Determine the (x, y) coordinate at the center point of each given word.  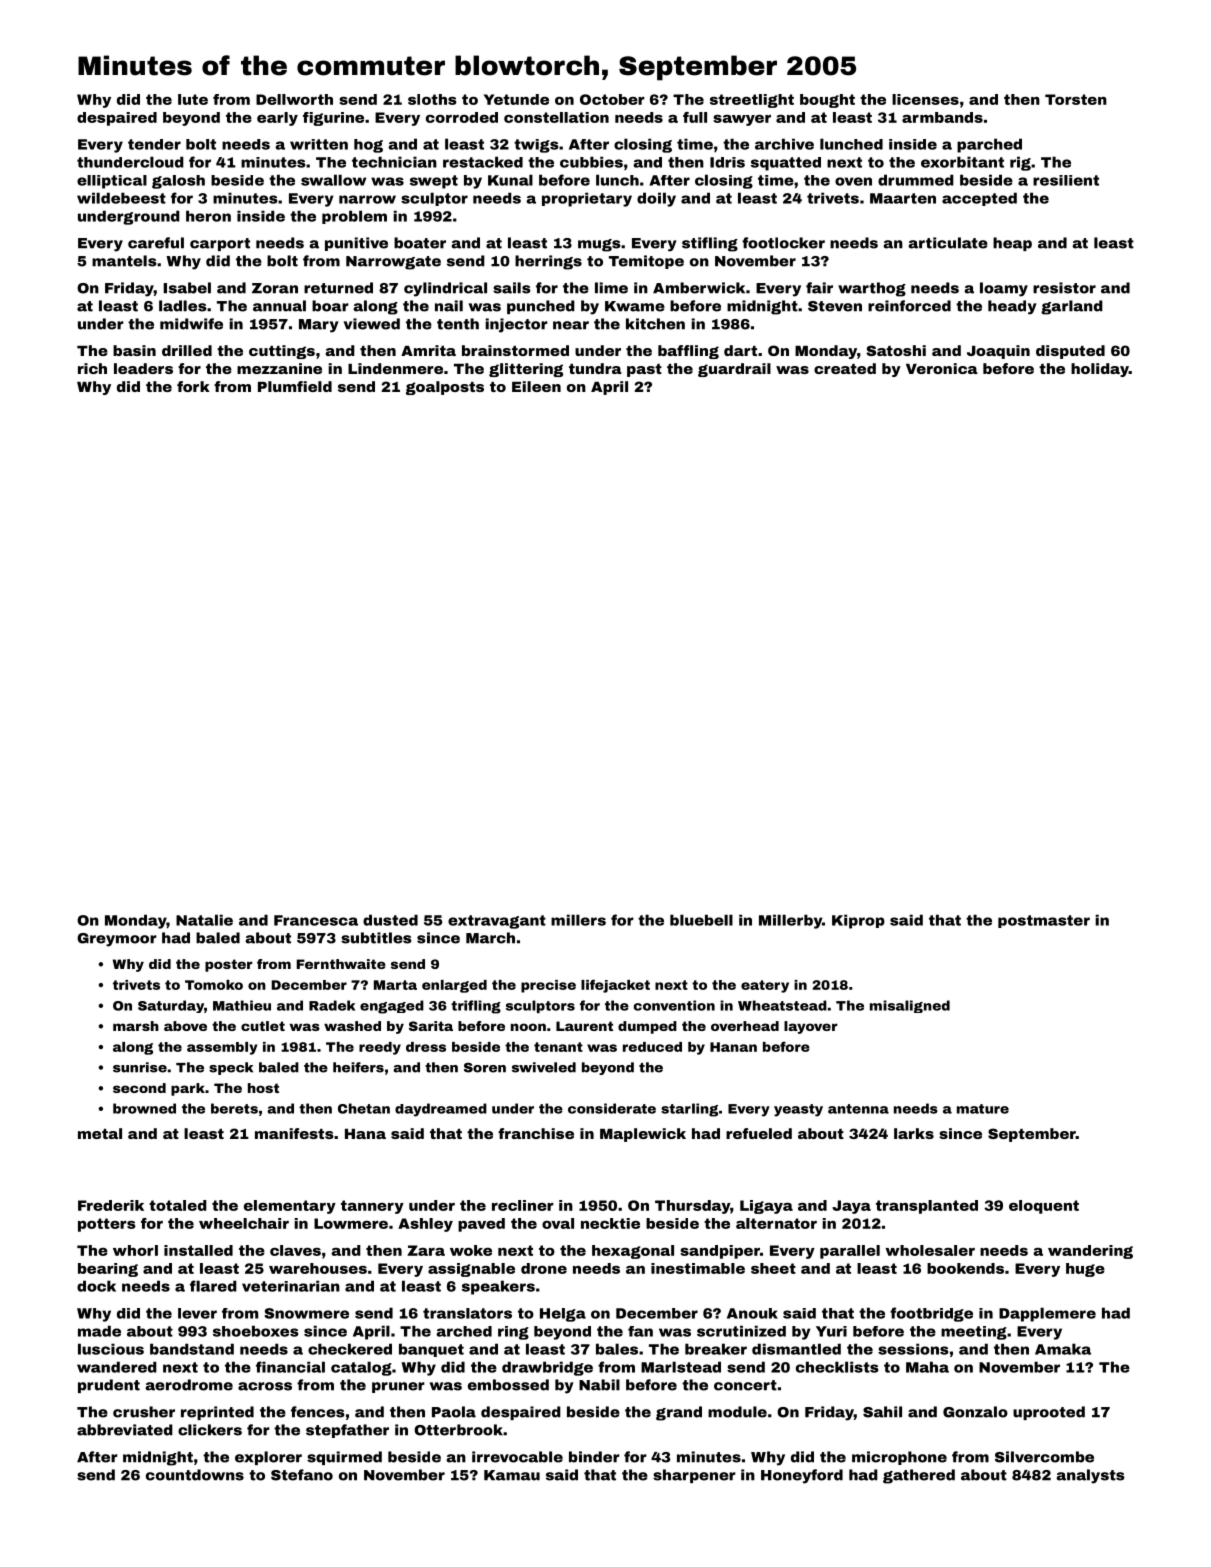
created (845, 368)
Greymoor (117, 940)
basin (134, 350)
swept (434, 182)
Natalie (204, 920)
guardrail (734, 370)
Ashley (425, 1225)
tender (154, 144)
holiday (1100, 370)
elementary (290, 1207)
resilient (1066, 180)
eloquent (1044, 1207)
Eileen (536, 386)
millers (578, 920)
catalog (361, 1368)
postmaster (1044, 921)
